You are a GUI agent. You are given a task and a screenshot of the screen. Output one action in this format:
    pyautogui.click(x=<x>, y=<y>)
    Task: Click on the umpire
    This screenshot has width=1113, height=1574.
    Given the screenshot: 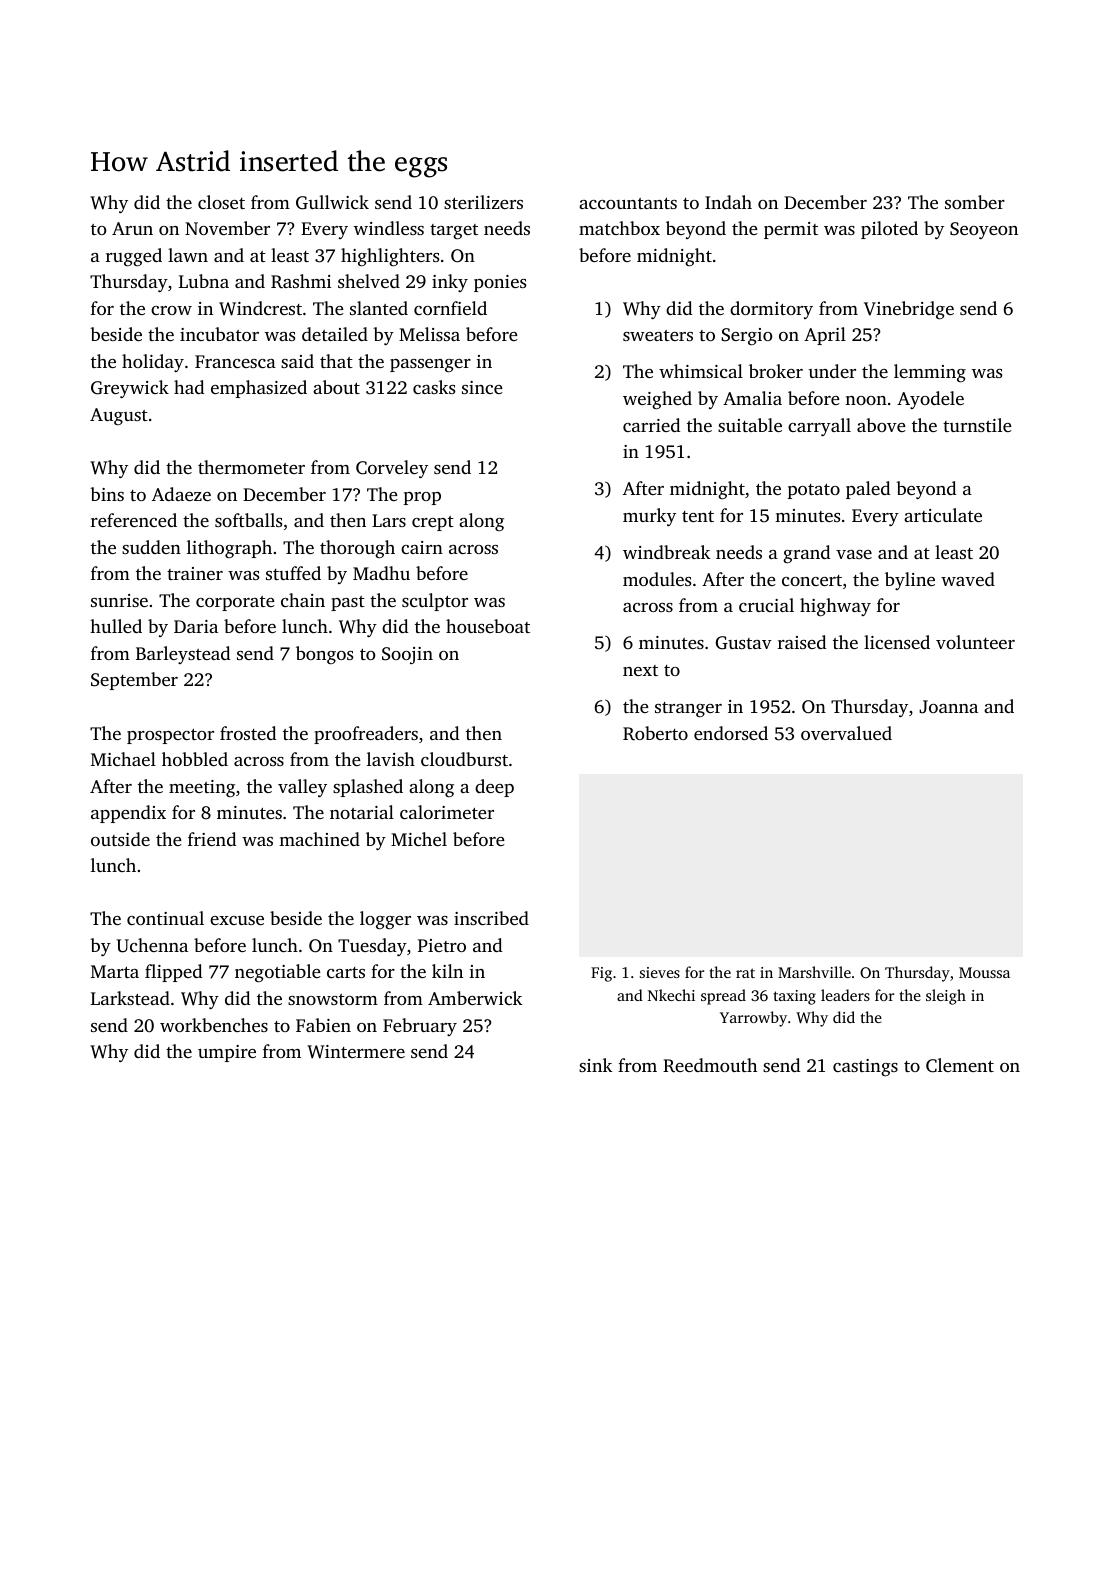 What is the action you would take?
    pyautogui.click(x=227, y=1053)
